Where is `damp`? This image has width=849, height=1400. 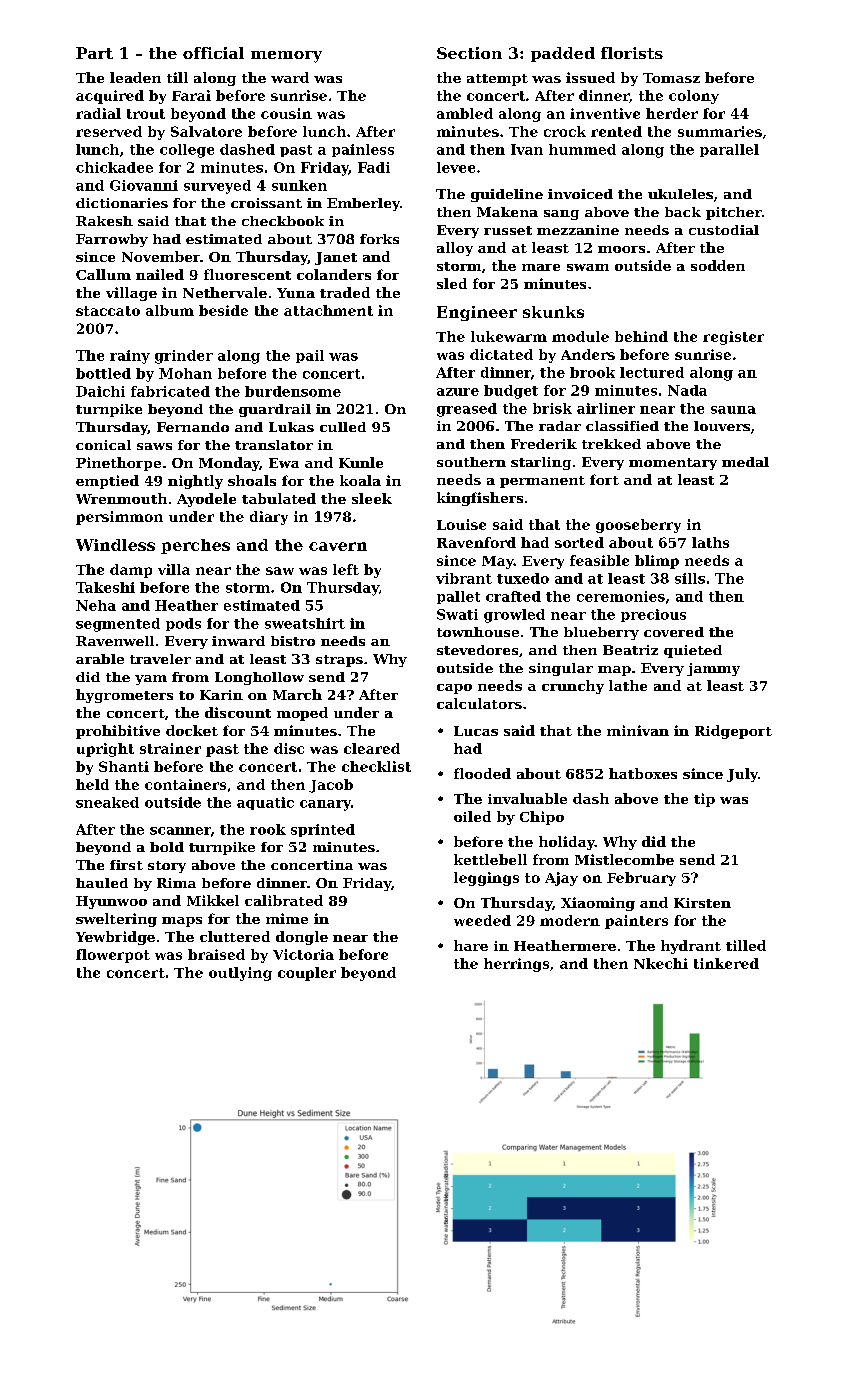
damp is located at coordinates (131, 571).
